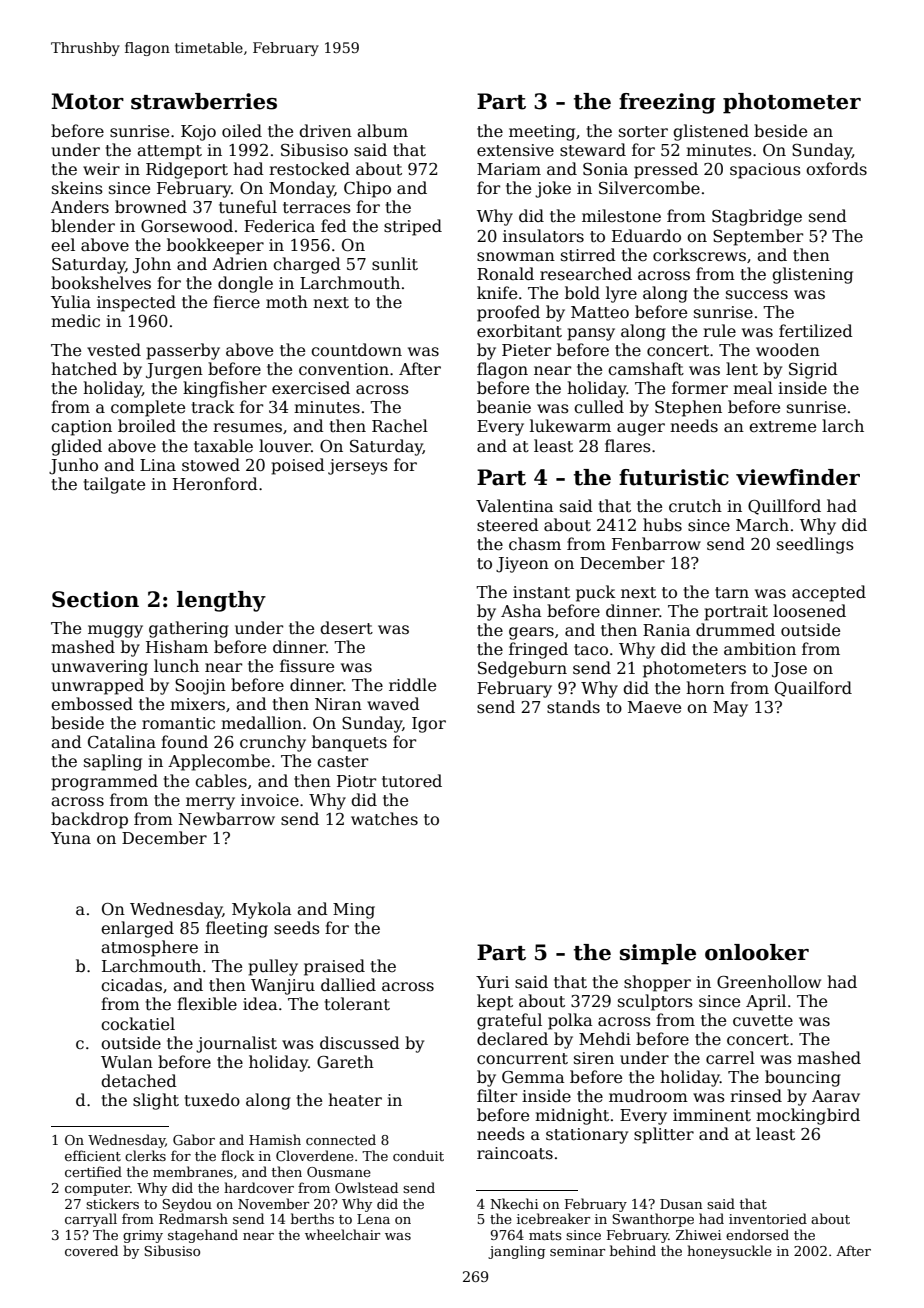 The image size is (924, 1308). What do you see at coordinates (93, 1155) in the image?
I see `efficient` at bounding box center [93, 1155].
